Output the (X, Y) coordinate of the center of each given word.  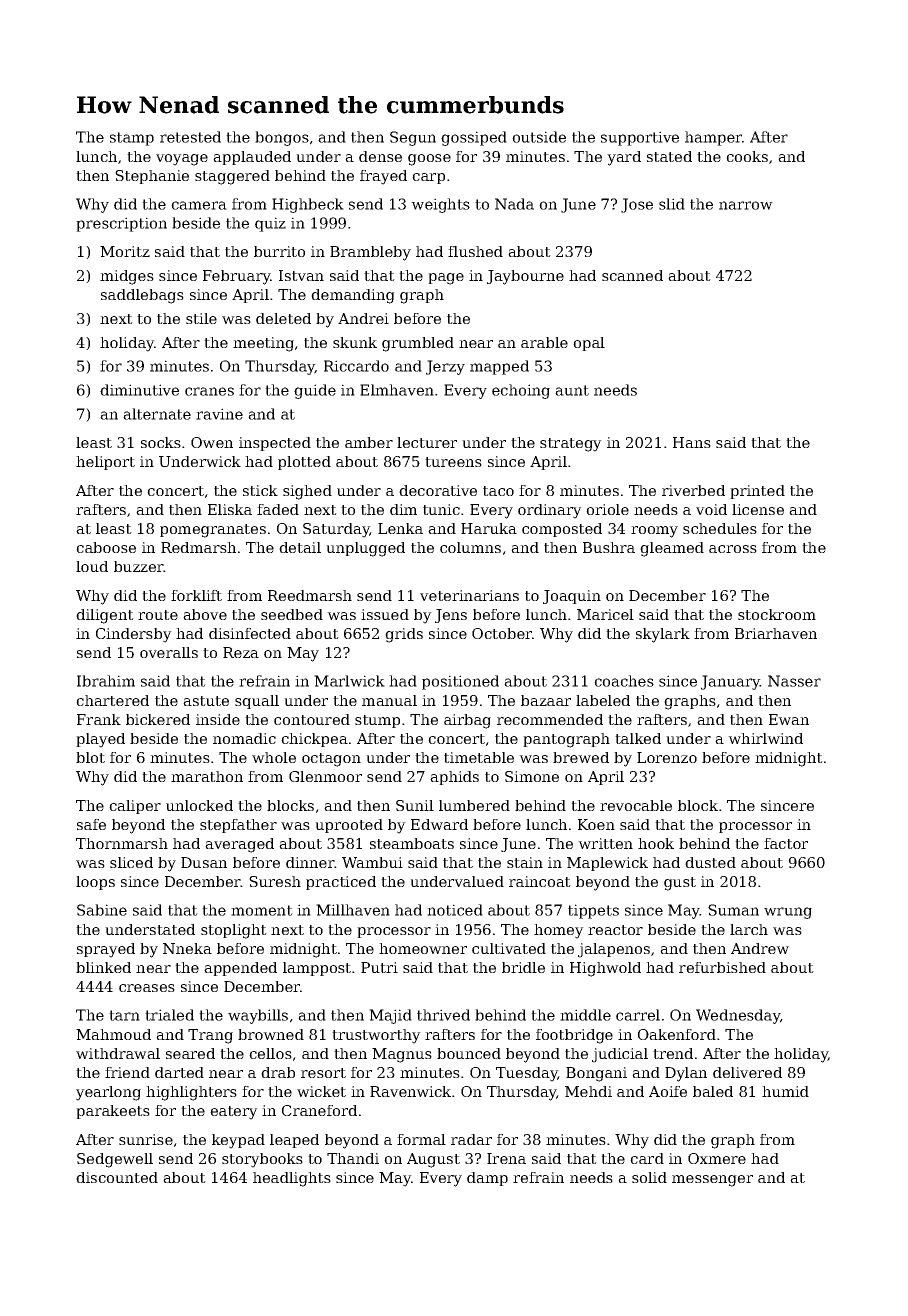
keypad (238, 1141)
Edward (439, 824)
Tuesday (527, 1074)
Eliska (230, 509)
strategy (571, 445)
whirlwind (765, 738)
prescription (121, 224)
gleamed (672, 549)
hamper (713, 138)
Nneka (187, 948)
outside (539, 137)
